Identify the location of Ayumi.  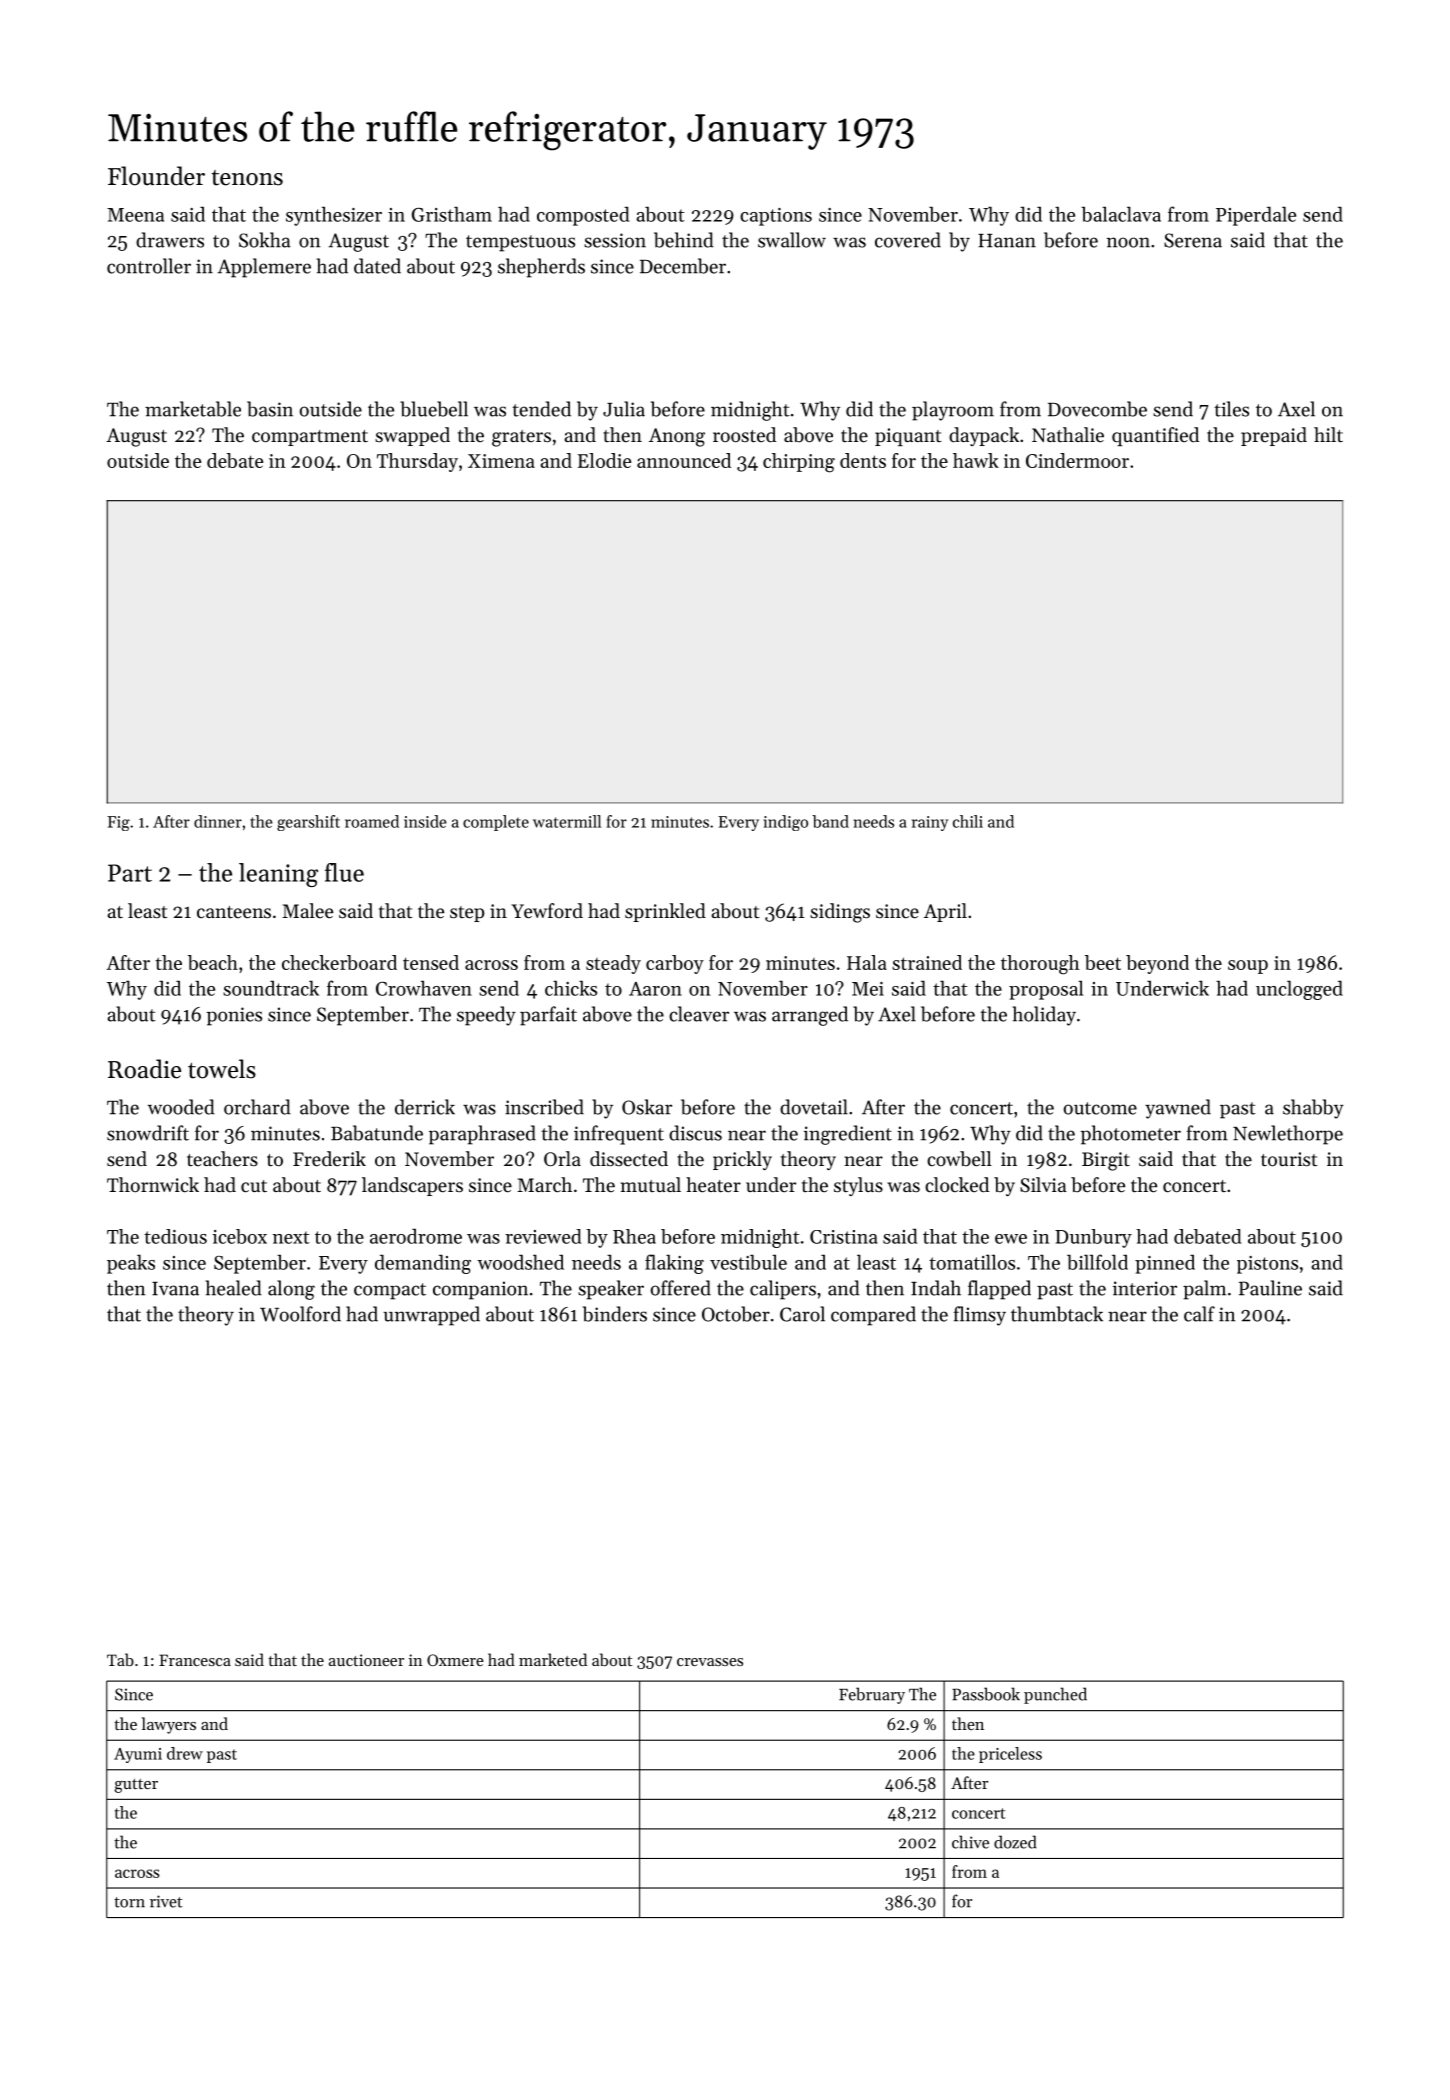
(138, 1755).
